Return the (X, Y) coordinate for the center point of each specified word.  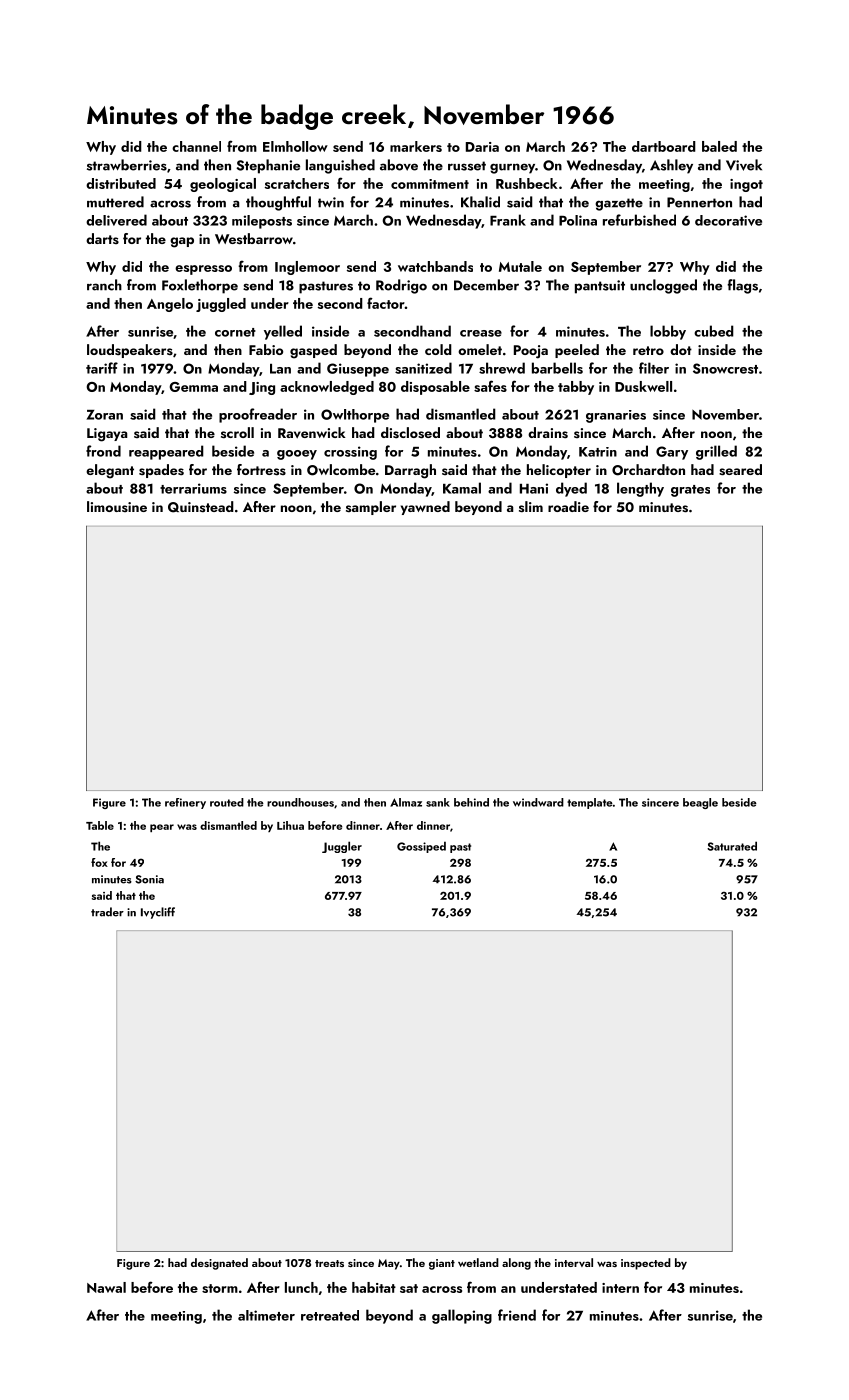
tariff (102, 368)
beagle (700, 803)
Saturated (732, 846)
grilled (716, 452)
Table (100, 825)
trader (107, 912)
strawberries (127, 165)
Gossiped (421, 847)
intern (620, 1288)
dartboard (664, 146)
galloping (462, 1316)
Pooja (531, 352)
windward (538, 802)
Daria (482, 147)
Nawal (106, 1287)
